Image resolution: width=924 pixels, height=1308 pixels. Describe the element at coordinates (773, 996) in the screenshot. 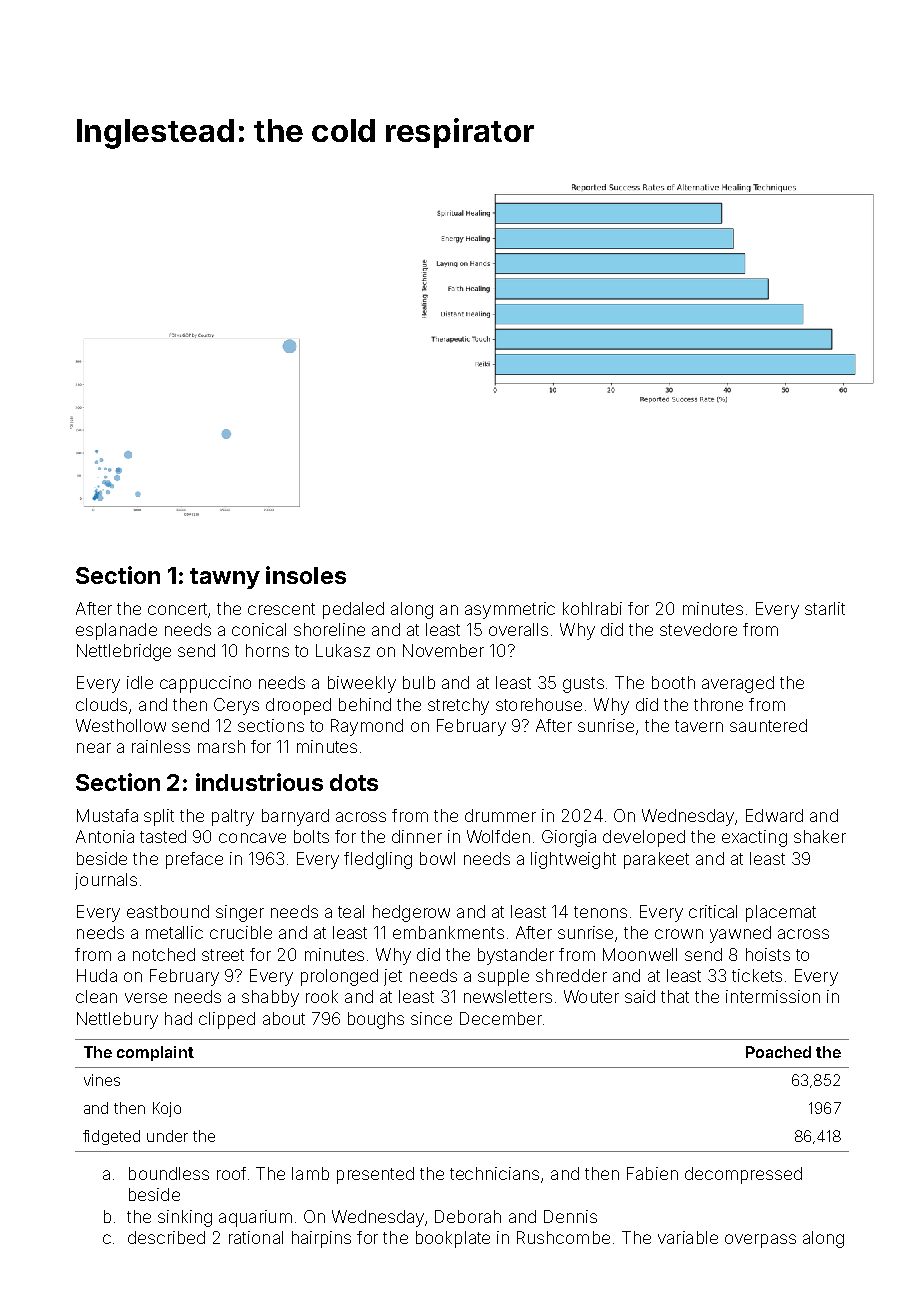

I see `intermission` at that location.
